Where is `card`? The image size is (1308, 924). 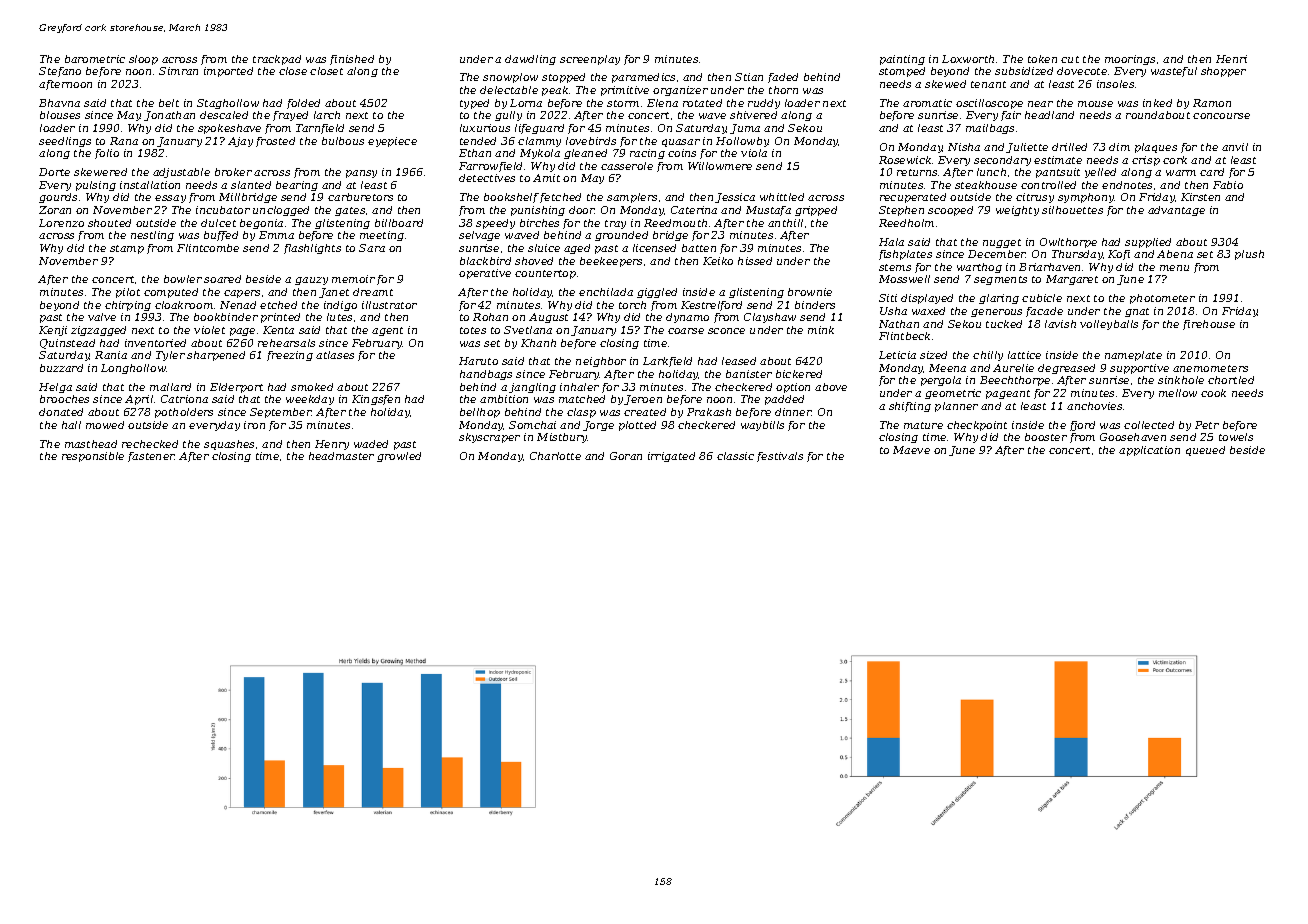 card is located at coordinates (1212, 172).
